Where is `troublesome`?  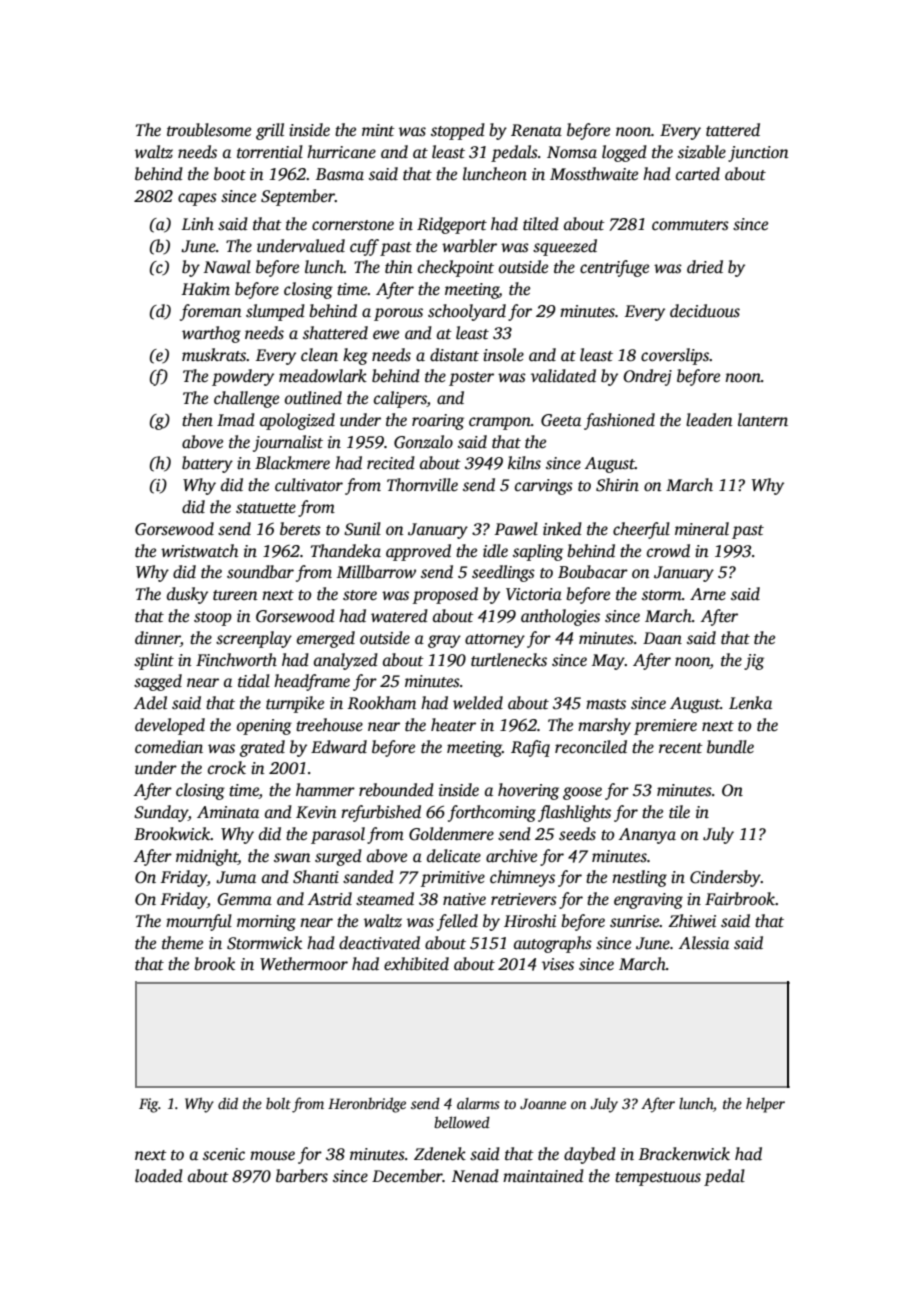
troublesome is located at coordinates (209, 130).
